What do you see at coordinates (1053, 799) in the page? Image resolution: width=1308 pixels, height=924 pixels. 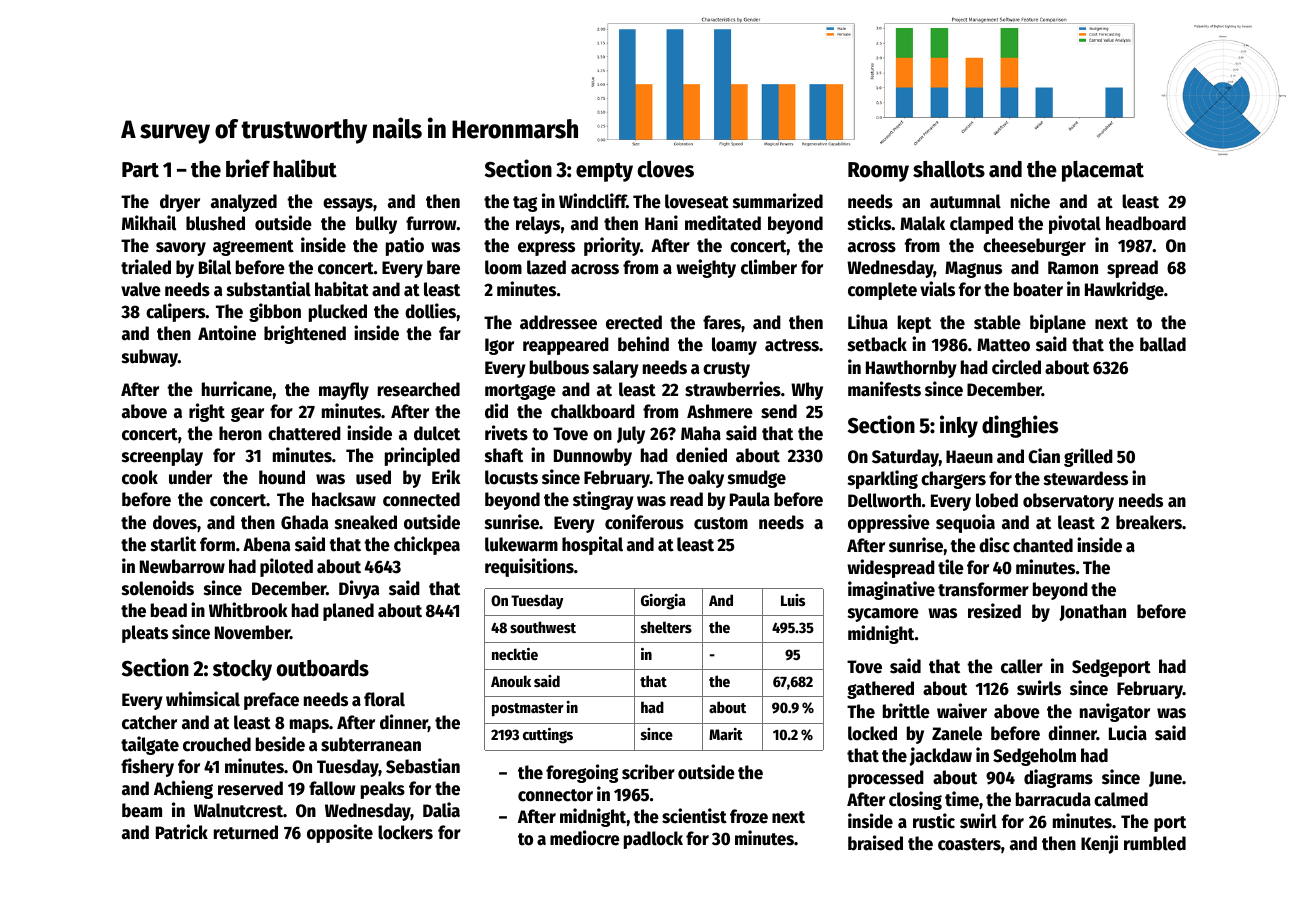 I see `barracuda` at bounding box center [1053, 799].
